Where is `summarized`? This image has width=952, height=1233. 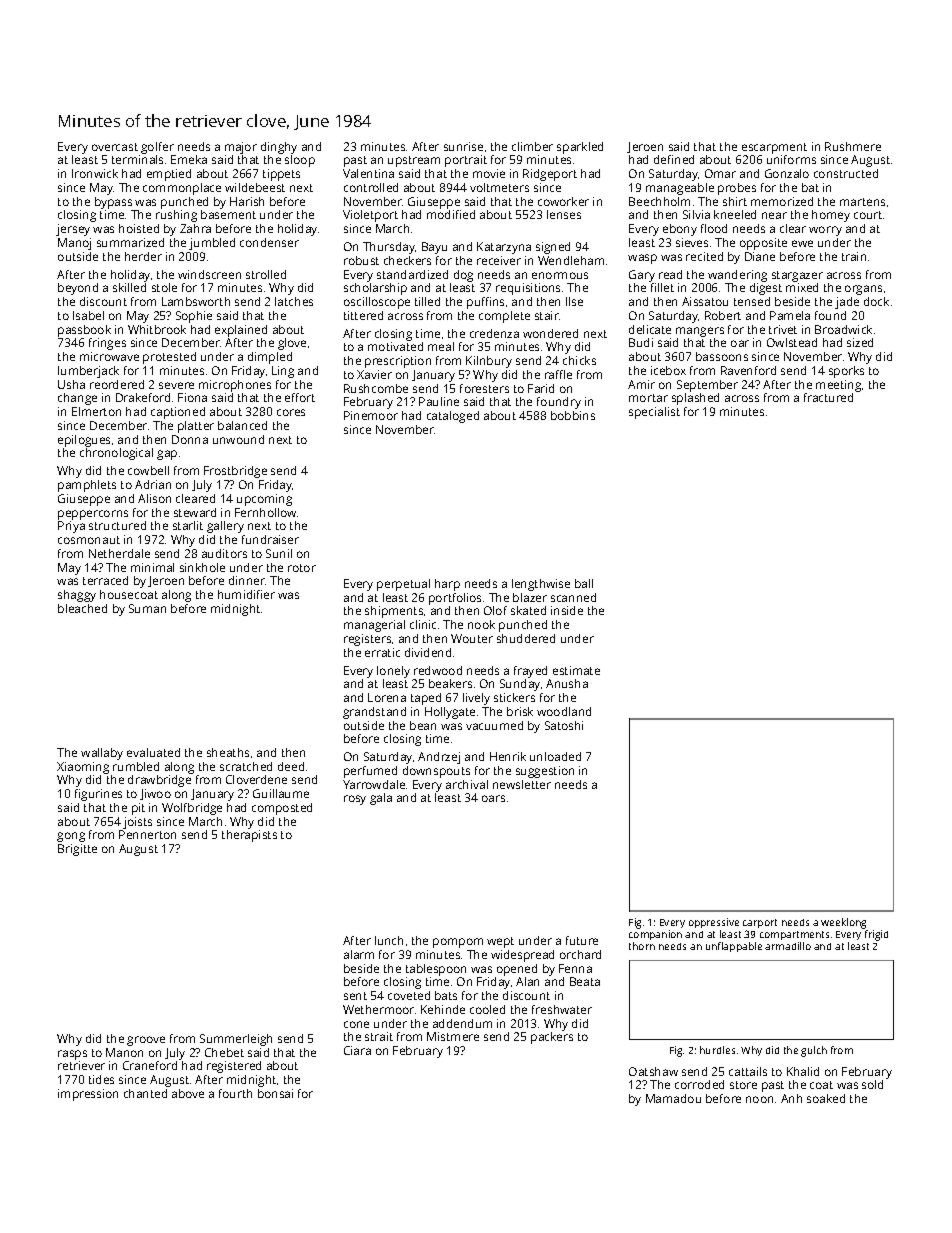 summarized is located at coordinates (130, 242).
